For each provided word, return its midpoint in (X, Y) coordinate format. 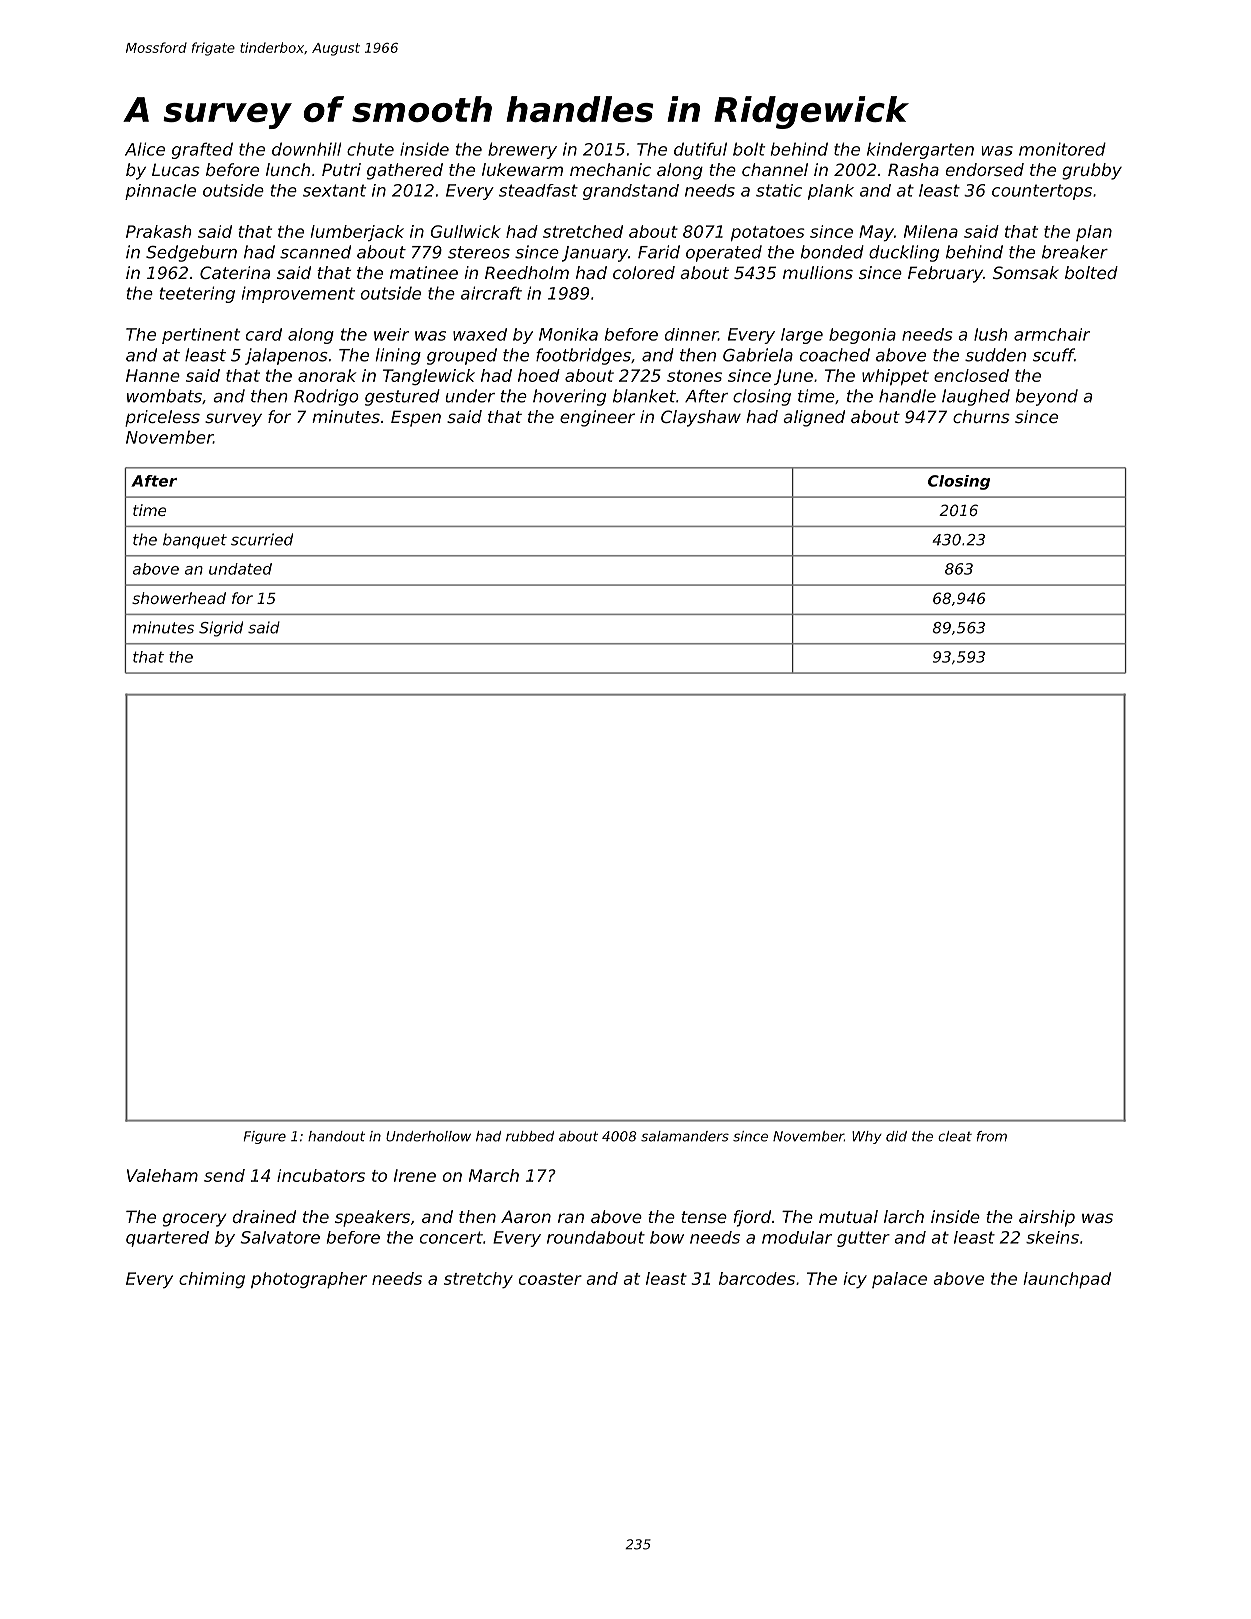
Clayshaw (701, 418)
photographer (309, 1280)
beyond (1047, 397)
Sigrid (221, 629)
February (945, 274)
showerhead (179, 598)
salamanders (685, 1136)
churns (981, 416)
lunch (288, 169)
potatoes (768, 234)
